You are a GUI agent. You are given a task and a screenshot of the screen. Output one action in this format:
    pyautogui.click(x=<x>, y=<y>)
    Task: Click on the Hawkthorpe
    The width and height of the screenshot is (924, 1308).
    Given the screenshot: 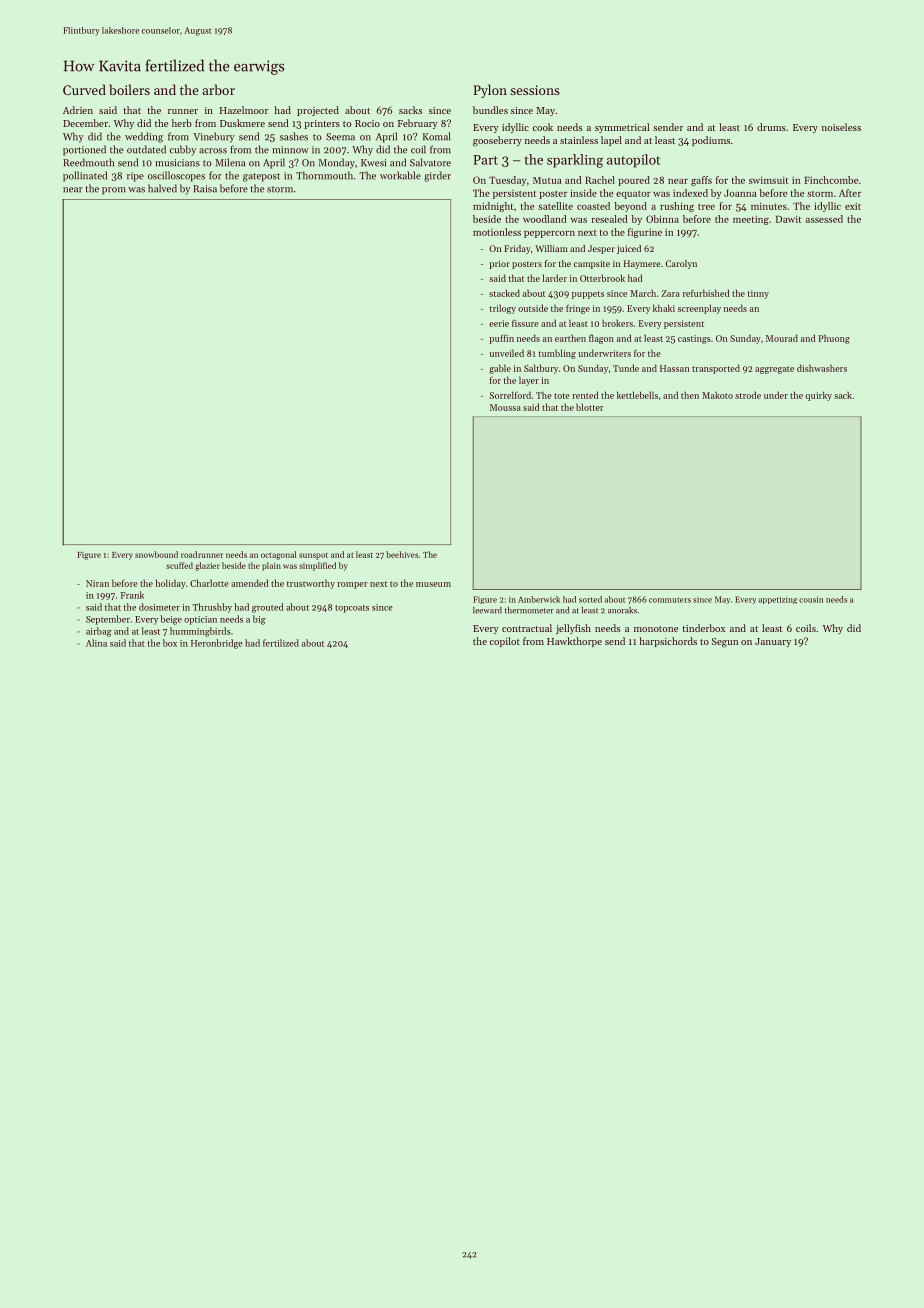 What is the action you would take?
    pyautogui.click(x=574, y=642)
